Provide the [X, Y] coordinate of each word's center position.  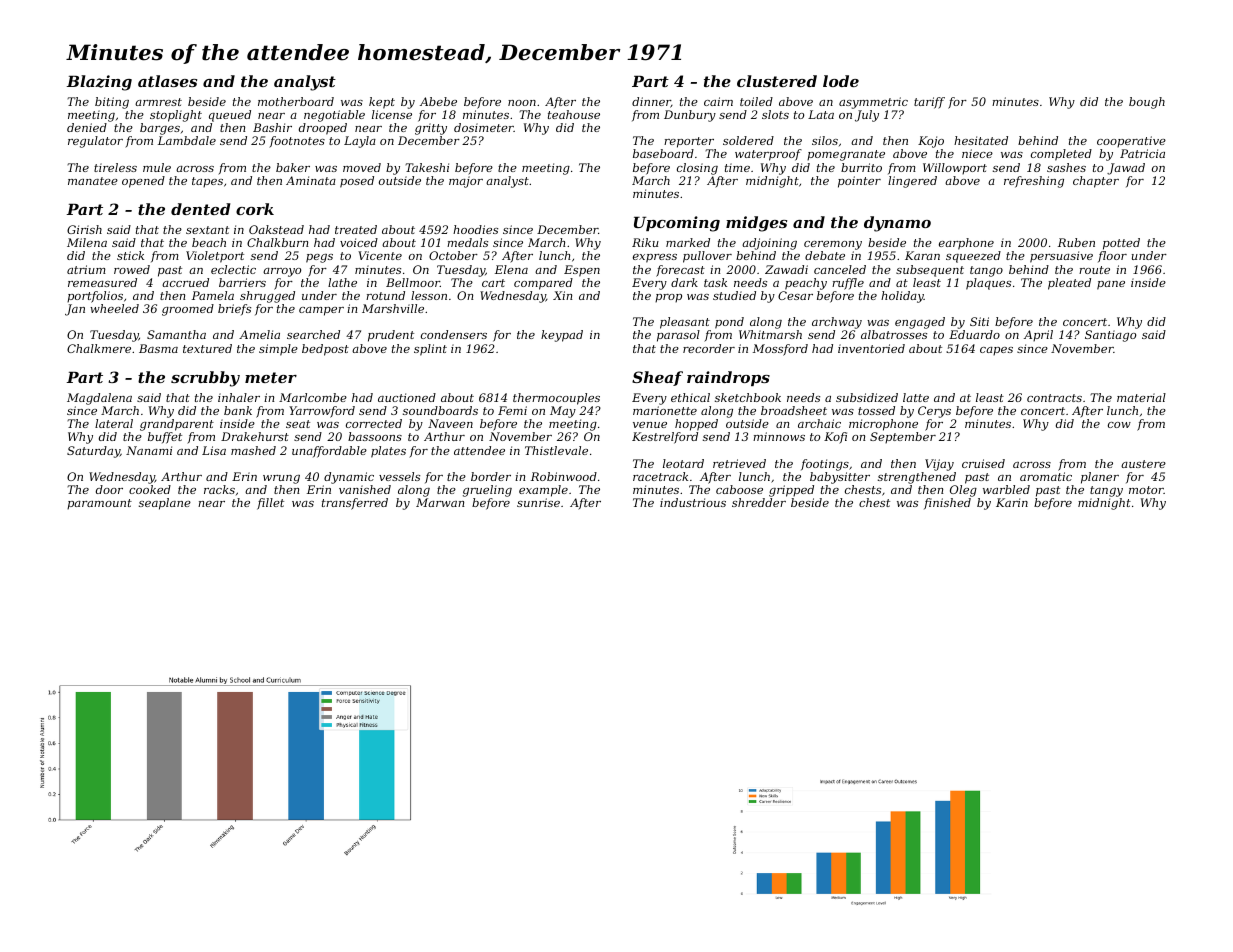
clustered [777, 81]
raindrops [728, 378]
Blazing [99, 83]
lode [841, 81]
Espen [582, 271]
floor [1112, 256]
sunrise [538, 502]
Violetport [215, 257]
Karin [1012, 502]
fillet [270, 504]
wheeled [114, 308]
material [1141, 397]
